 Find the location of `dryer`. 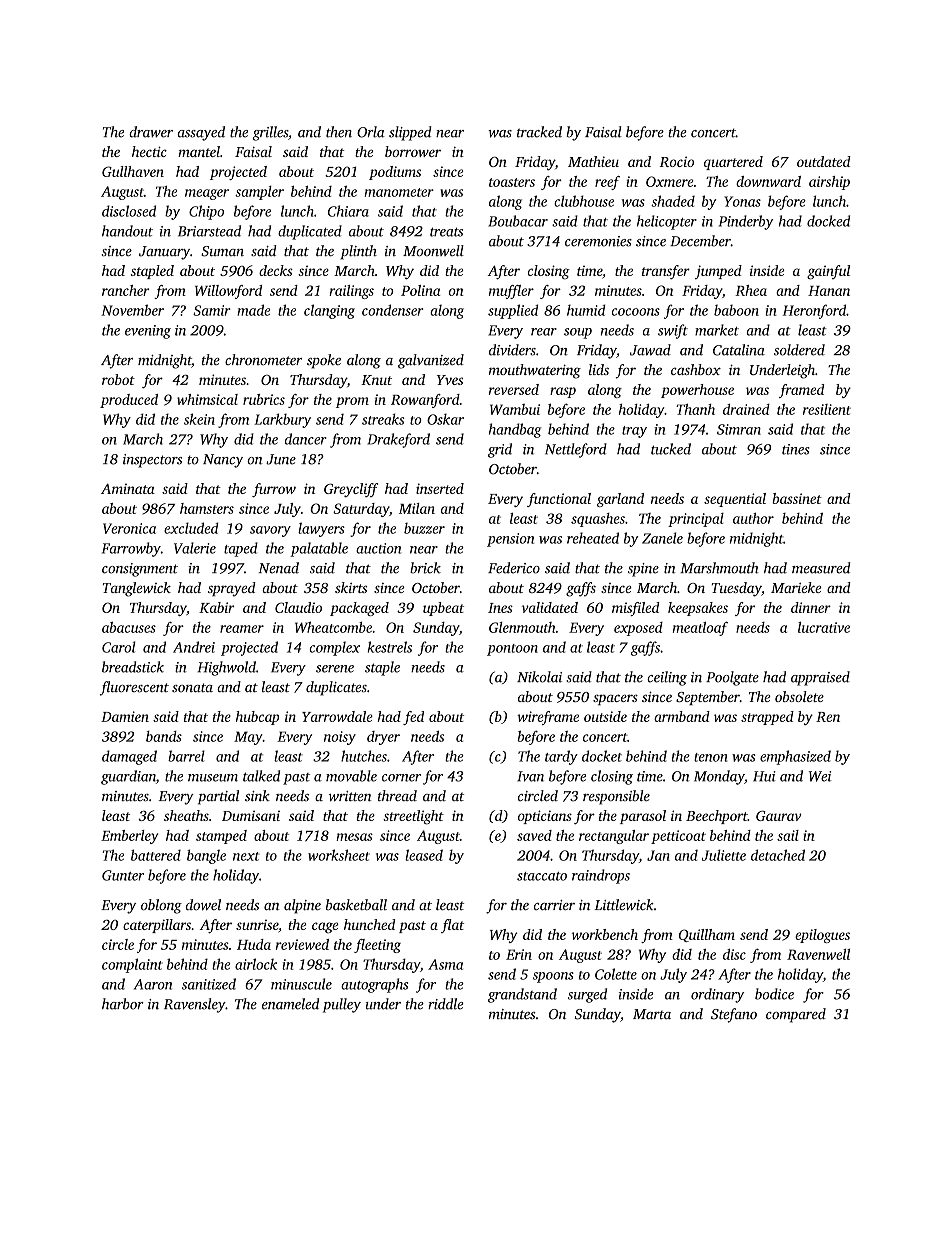

dryer is located at coordinates (383, 738).
